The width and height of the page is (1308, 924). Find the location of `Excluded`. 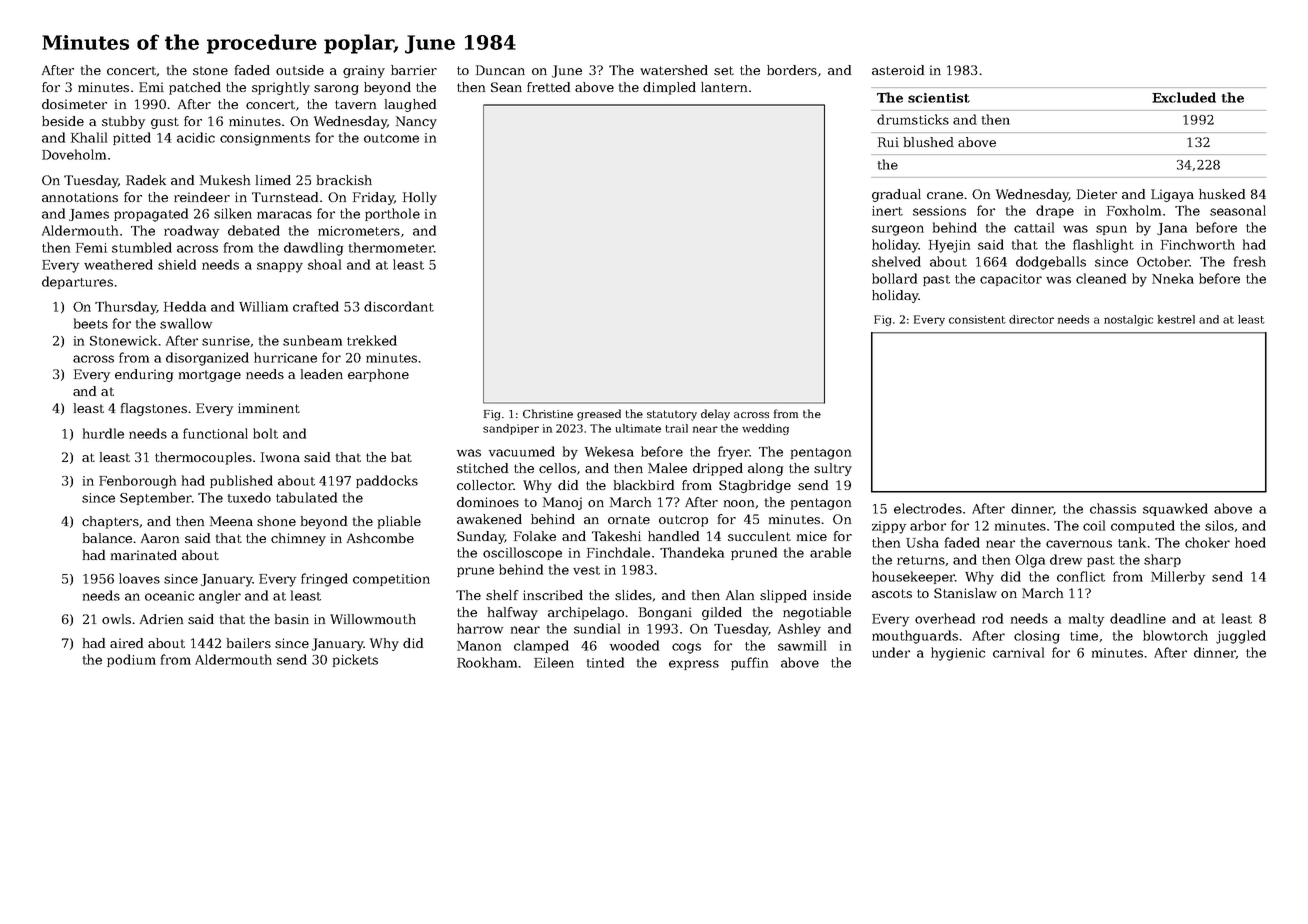

Excluded is located at coordinates (1184, 97).
